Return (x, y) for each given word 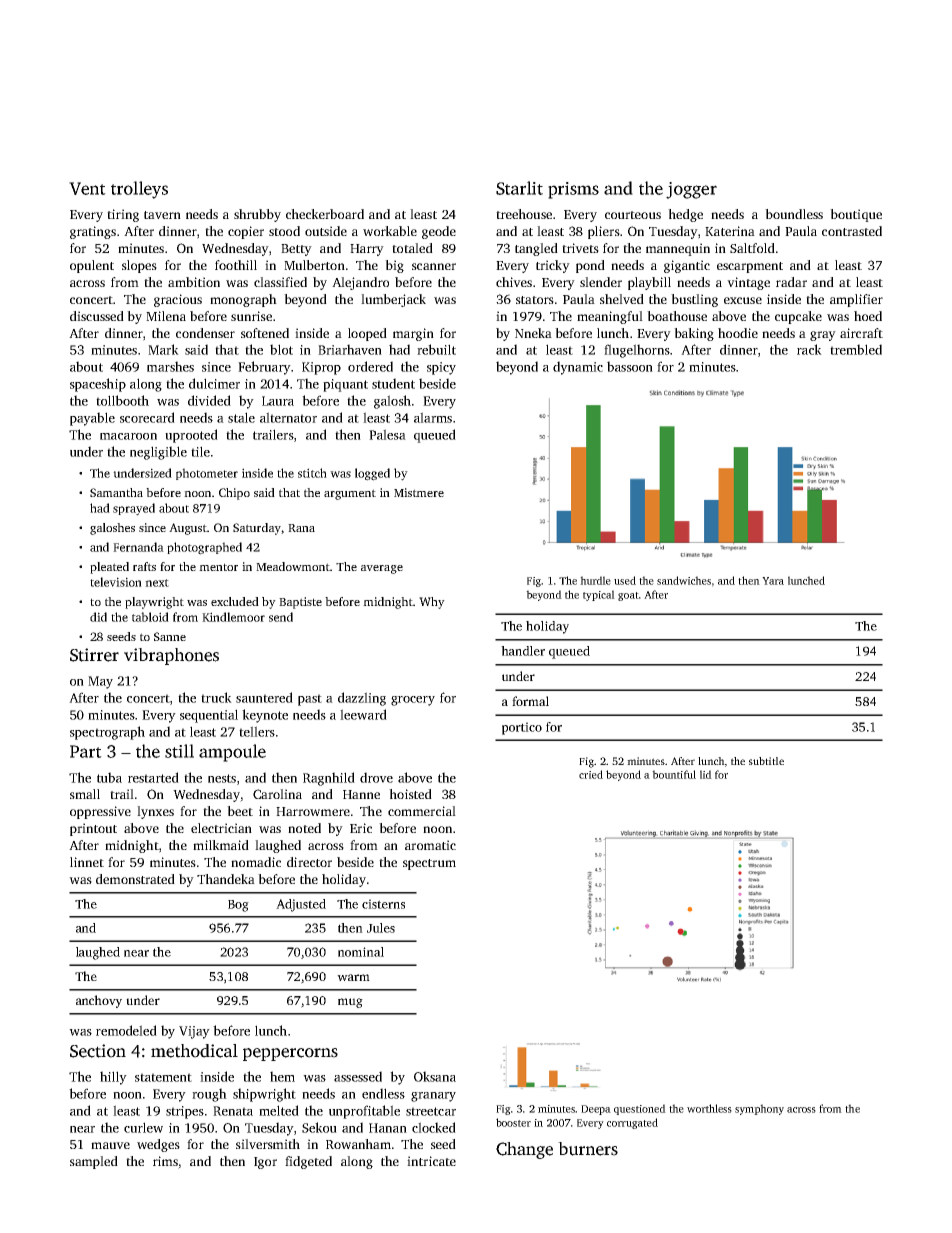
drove (376, 777)
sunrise (251, 316)
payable (92, 419)
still (179, 751)
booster (513, 1122)
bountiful (674, 774)
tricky (553, 266)
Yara (773, 581)
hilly (113, 1078)
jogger (691, 190)
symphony (759, 1109)
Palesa (387, 434)
